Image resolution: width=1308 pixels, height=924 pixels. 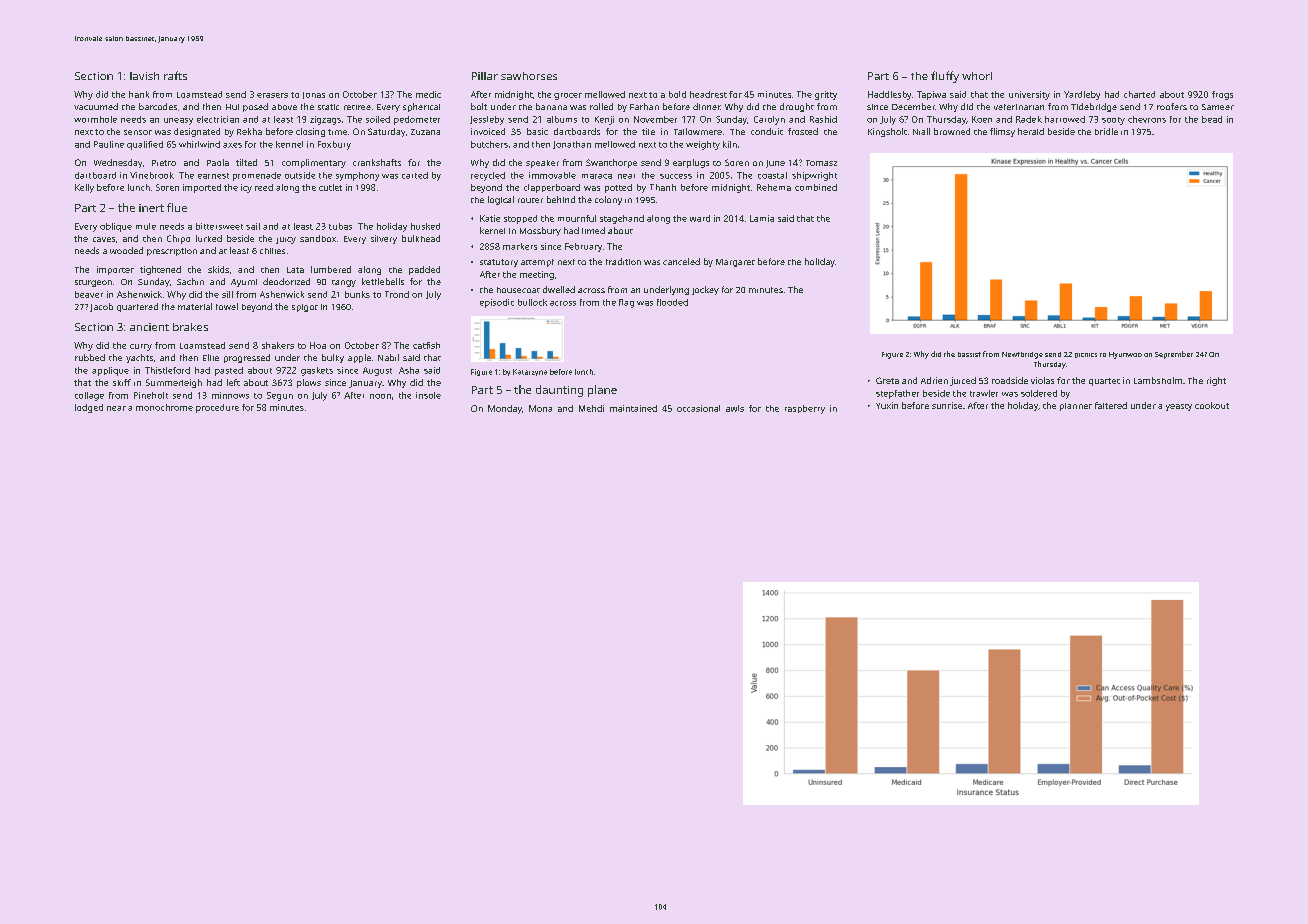 I want to click on whorl, so click(x=977, y=76).
